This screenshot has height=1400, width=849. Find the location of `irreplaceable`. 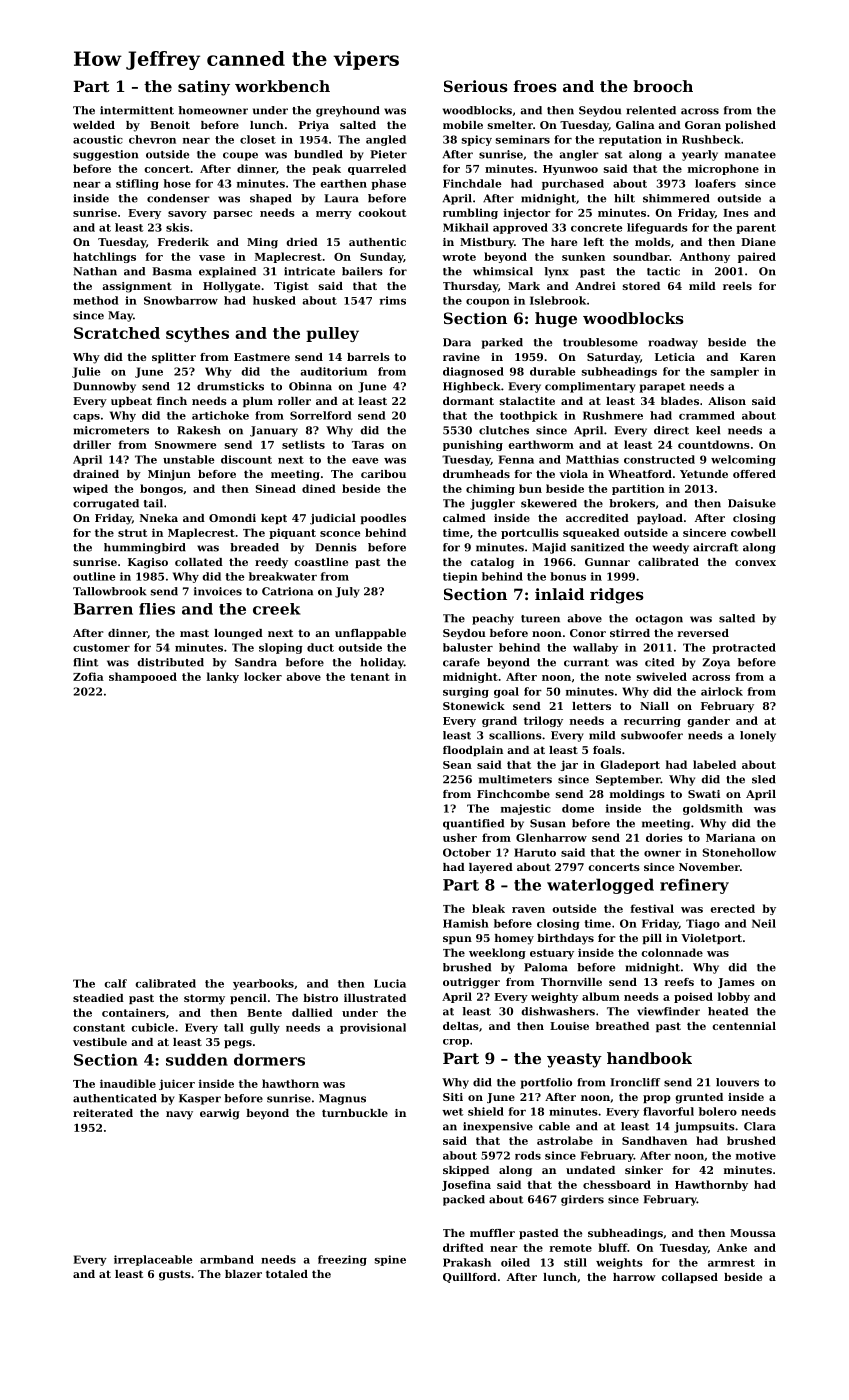

irreplaceable is located at coordinates (153, 1260).
